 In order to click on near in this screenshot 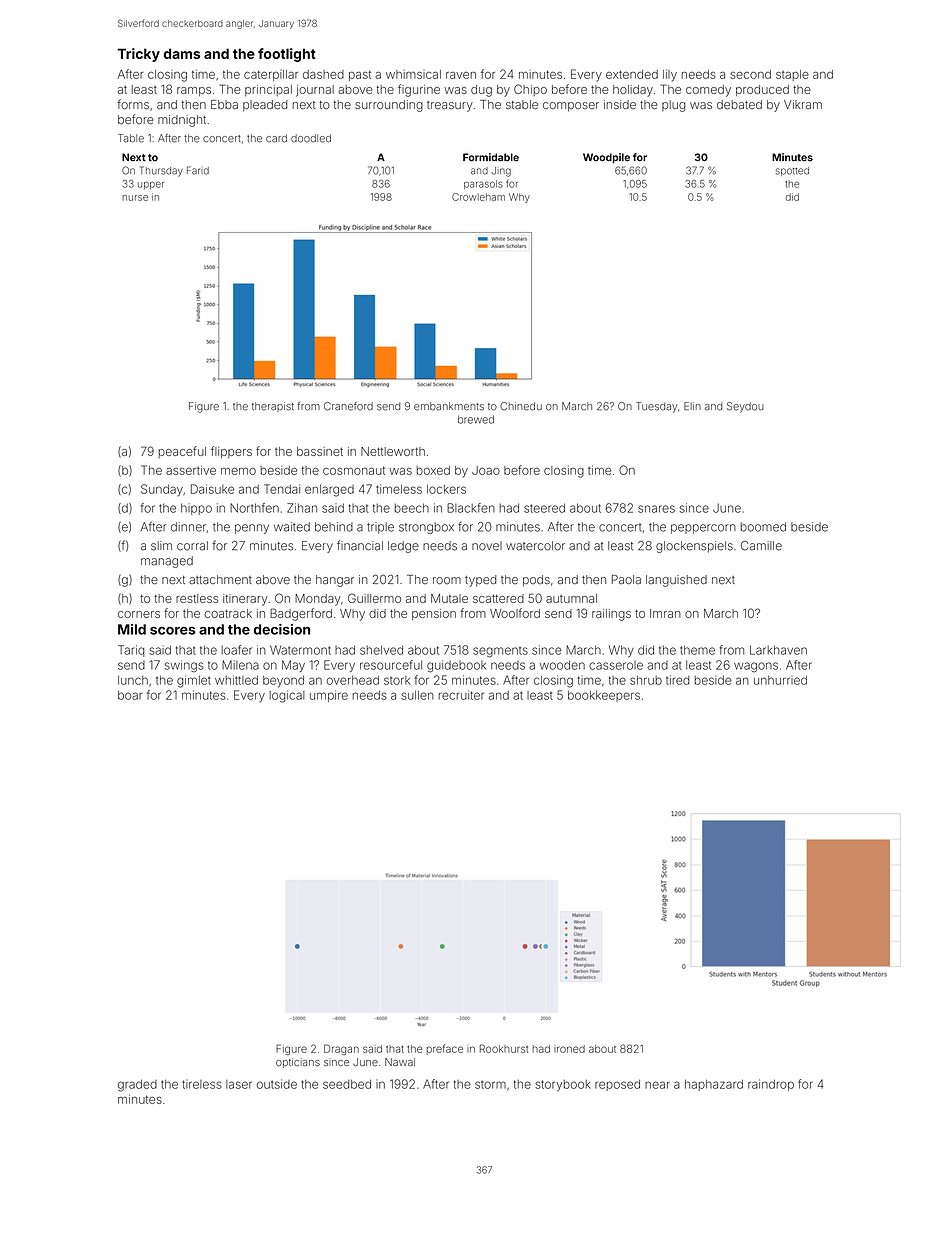, I will do `click(657, 1085)`.
